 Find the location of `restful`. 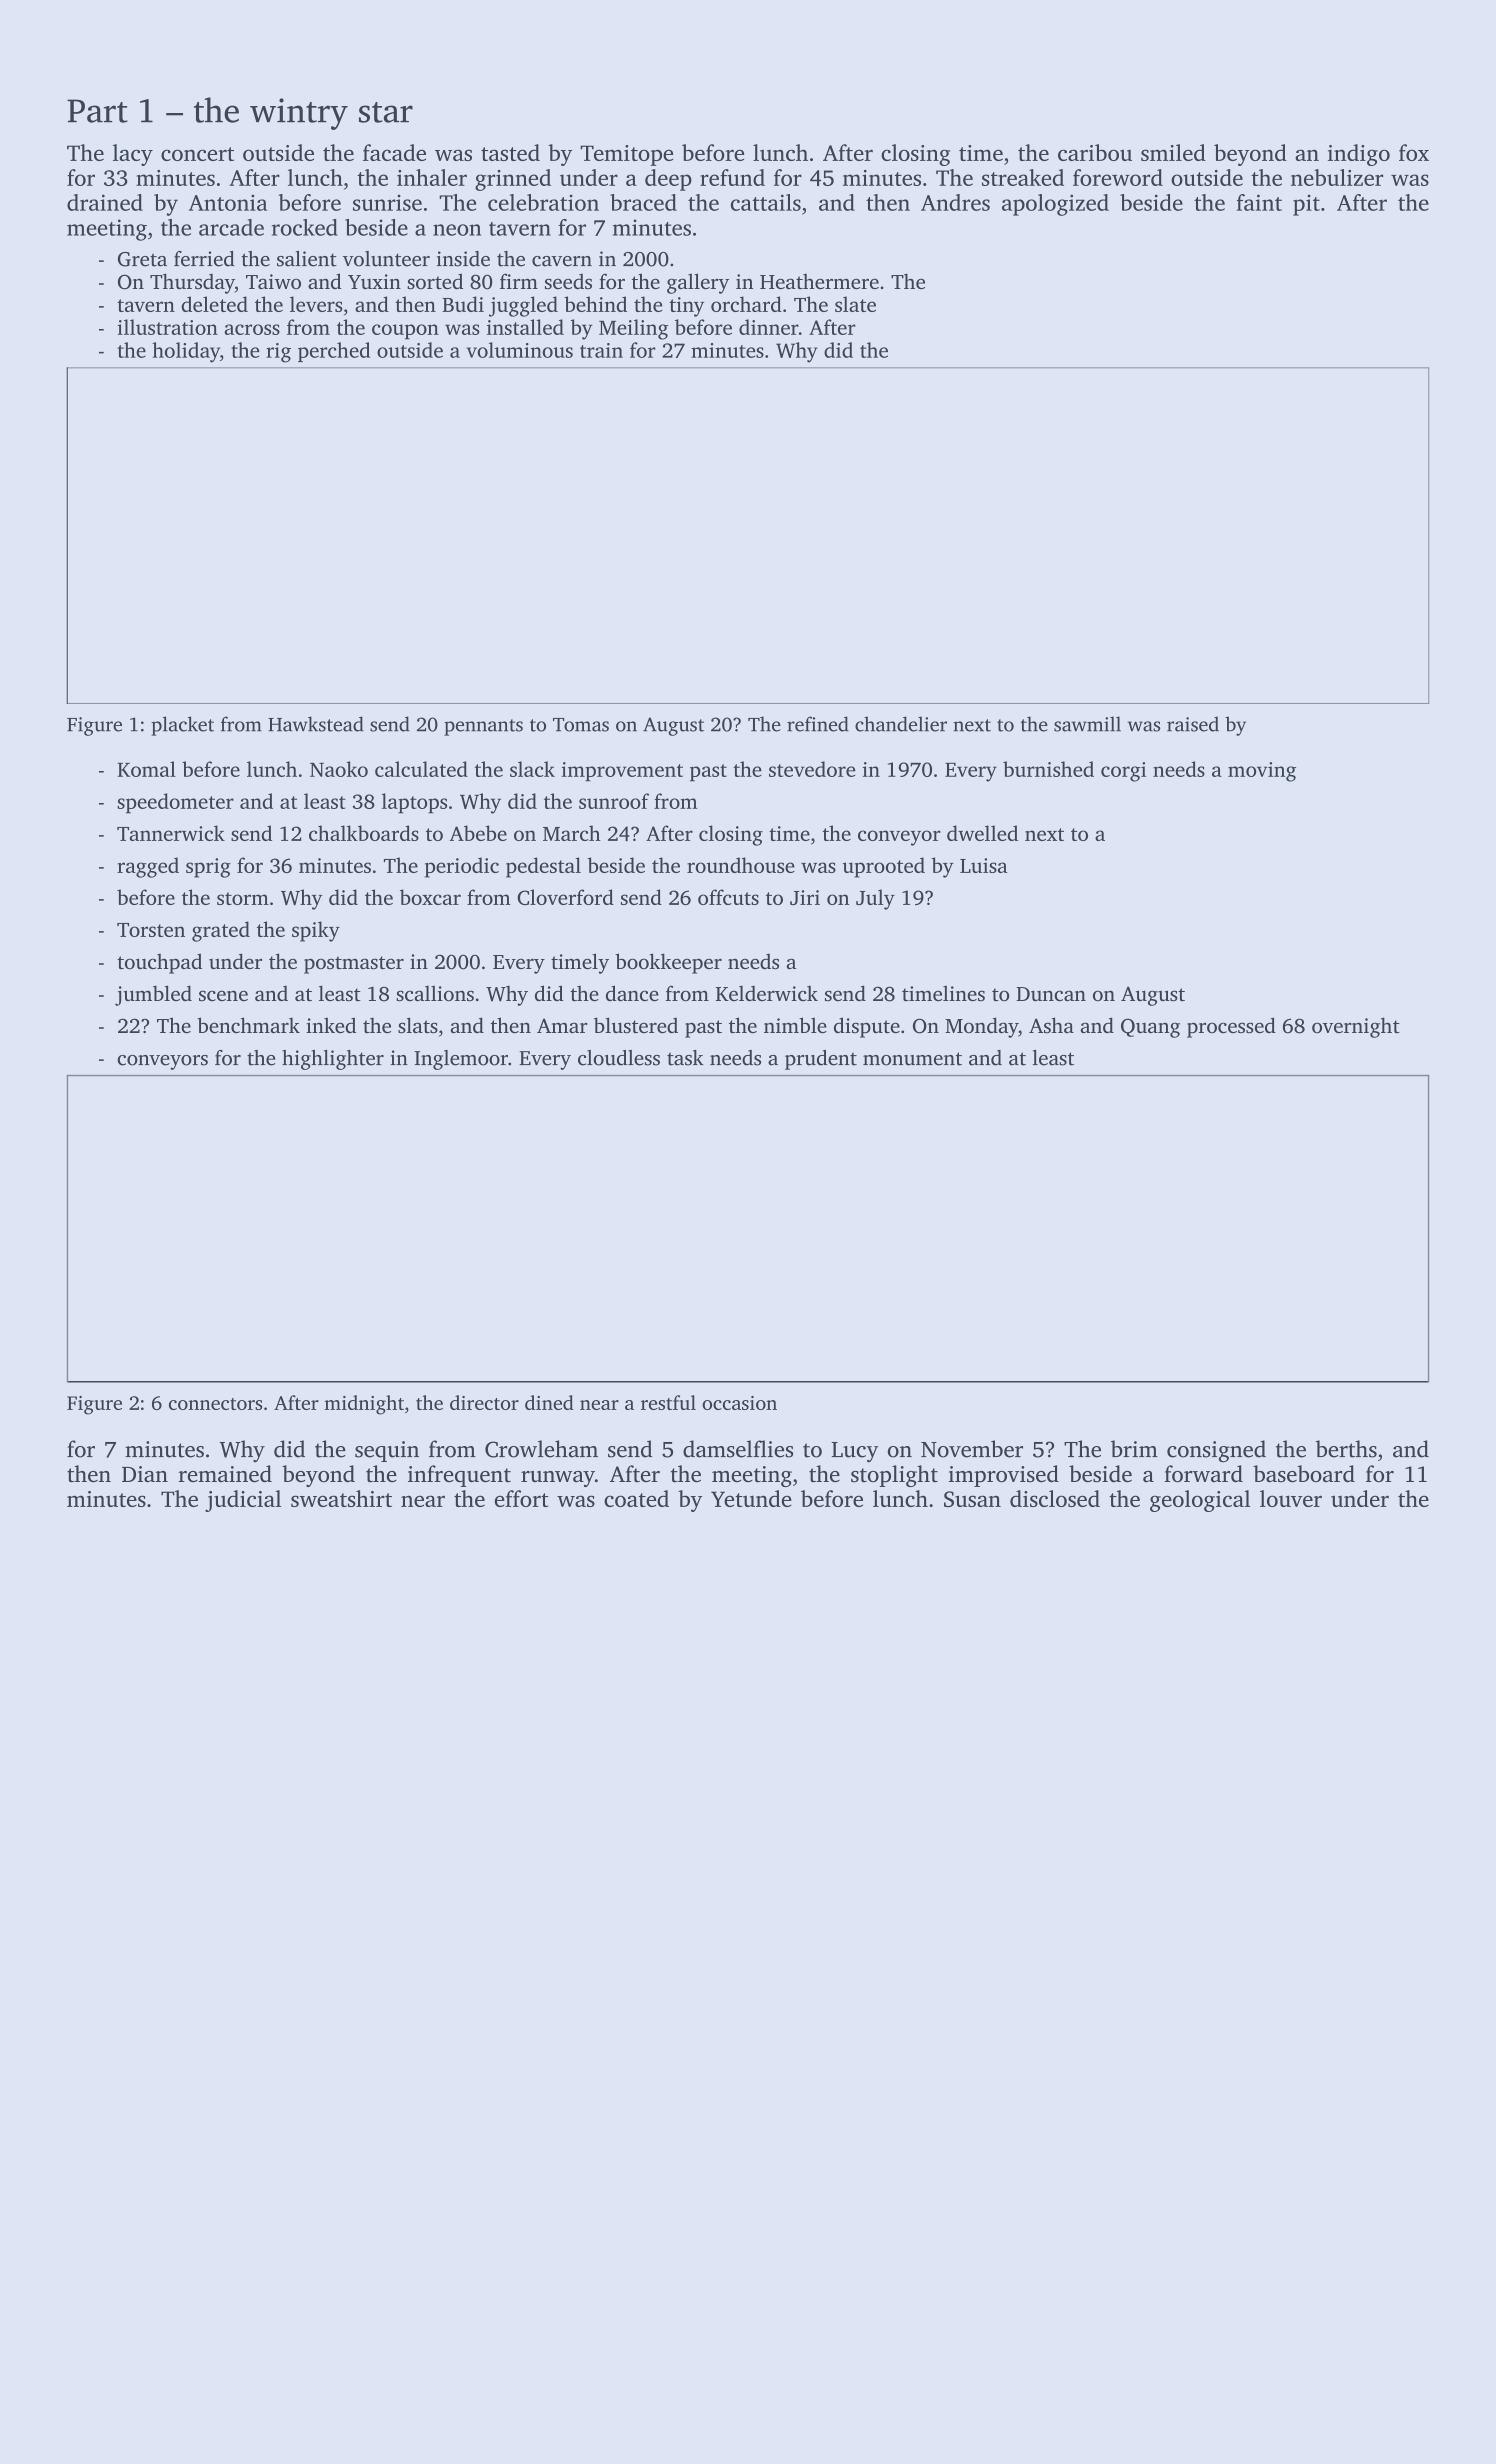

restful is located at coordinates (668, 1402).
